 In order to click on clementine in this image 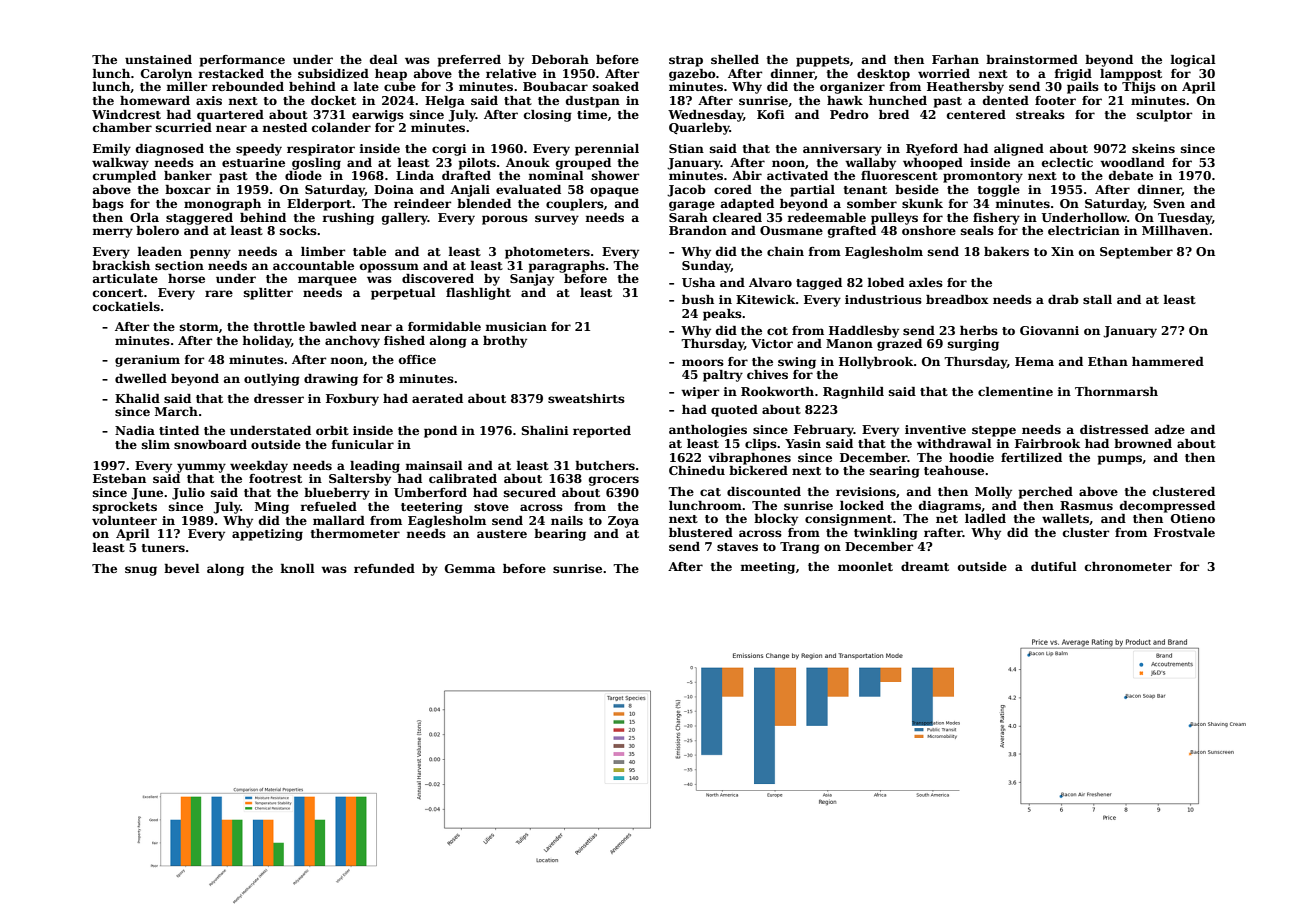, I will do `click(1015, 391)`.
